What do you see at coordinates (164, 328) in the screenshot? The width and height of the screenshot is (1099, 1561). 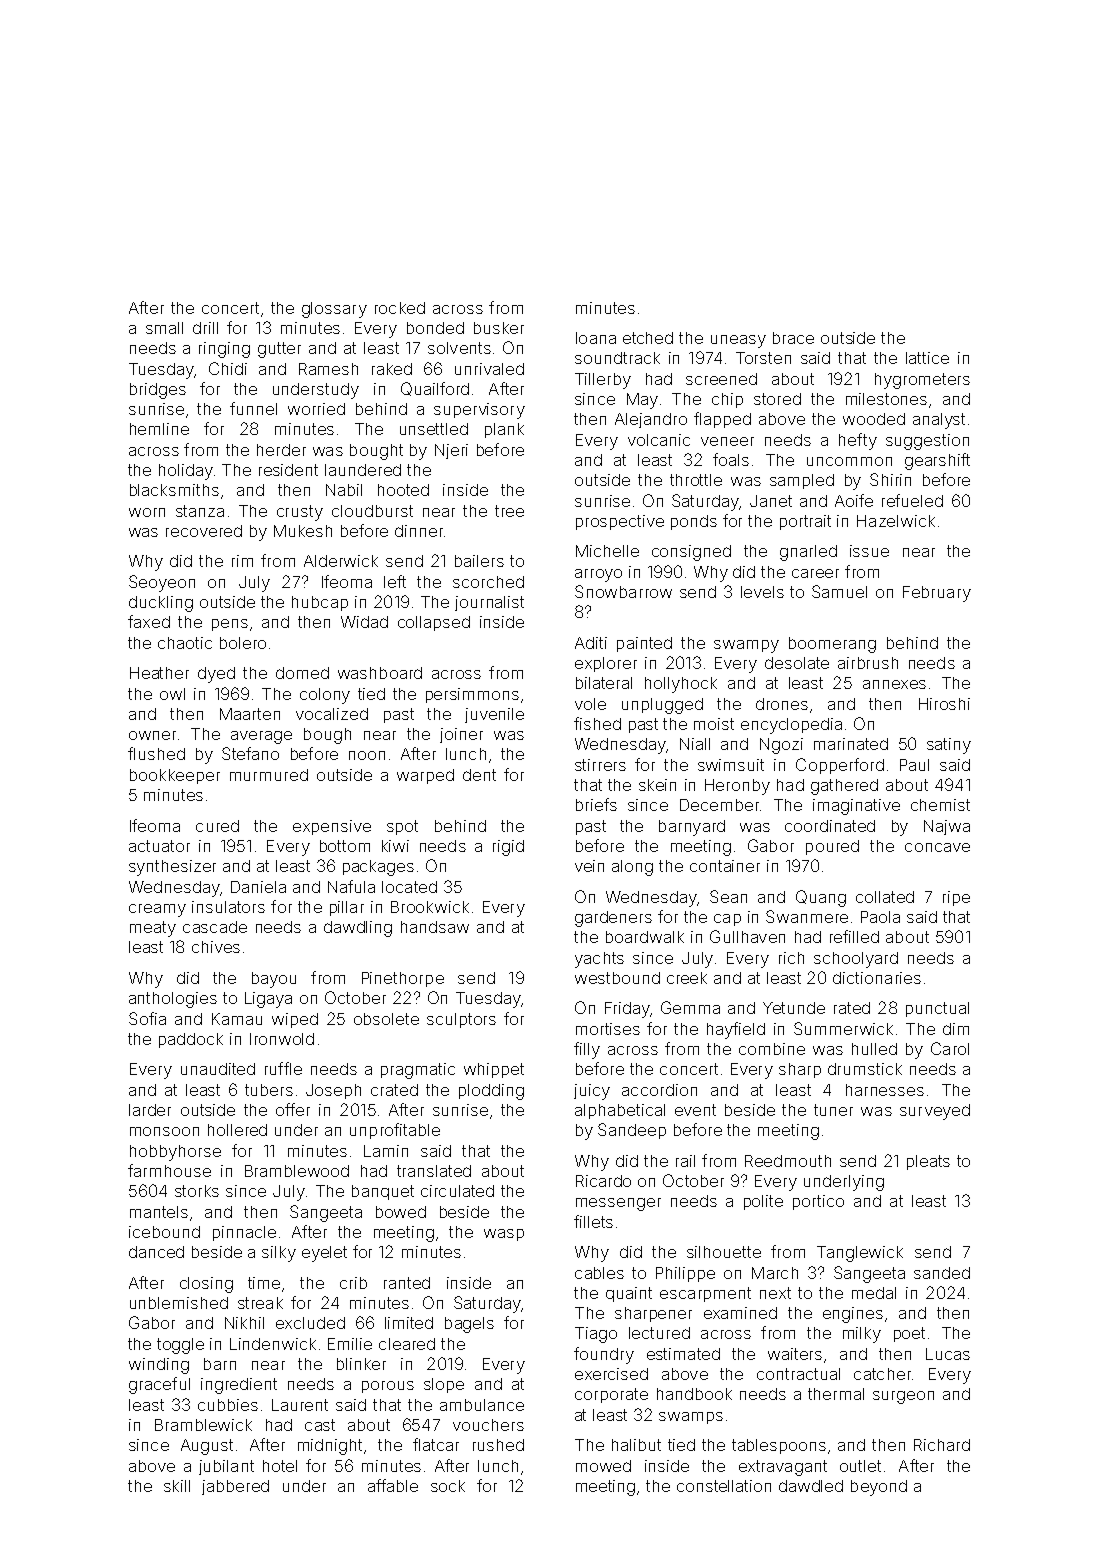 I see `small` at bounding box center [164, 328].
